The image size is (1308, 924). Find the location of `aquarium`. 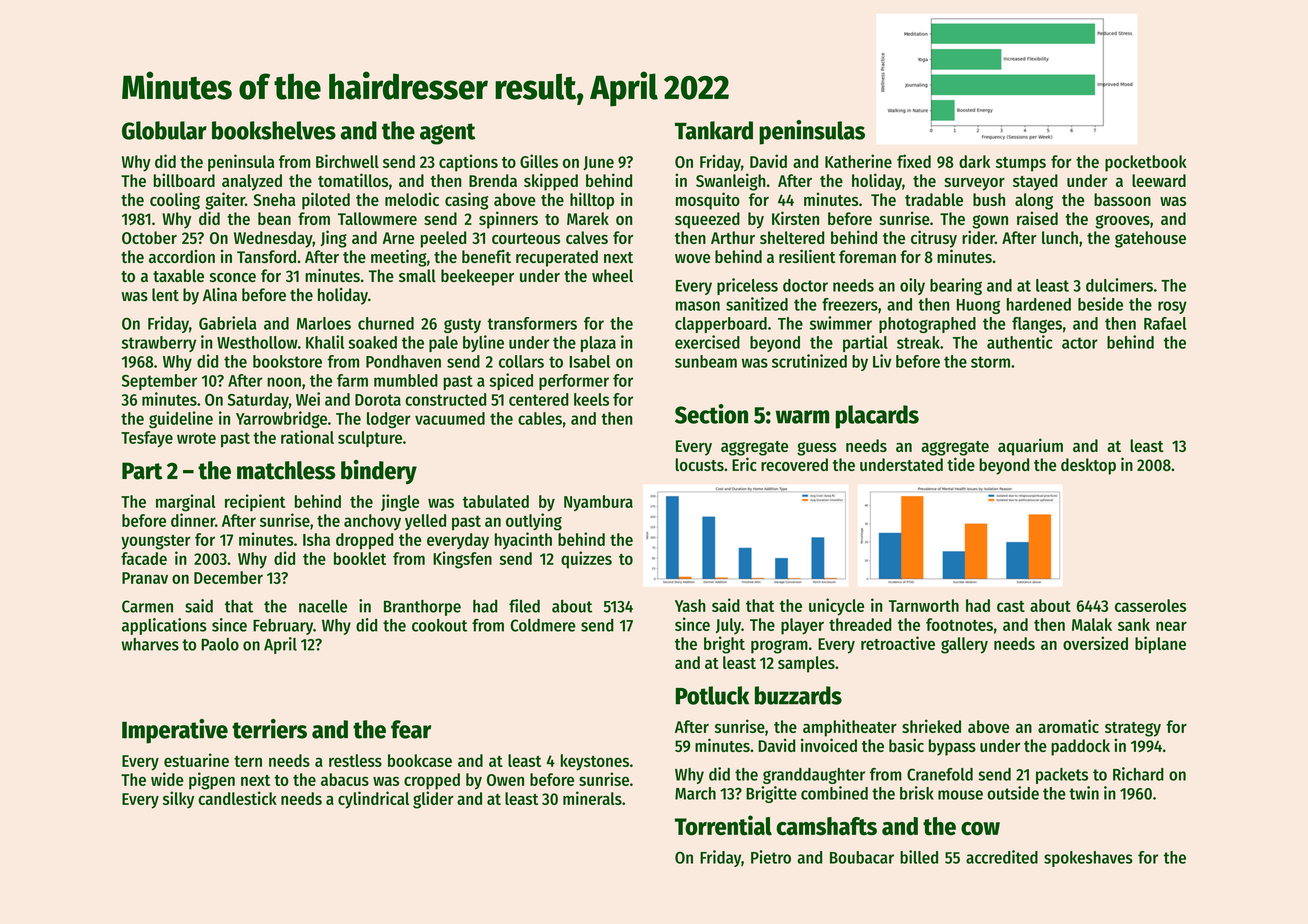

aquarium is located at coordinates (1030, 447).
